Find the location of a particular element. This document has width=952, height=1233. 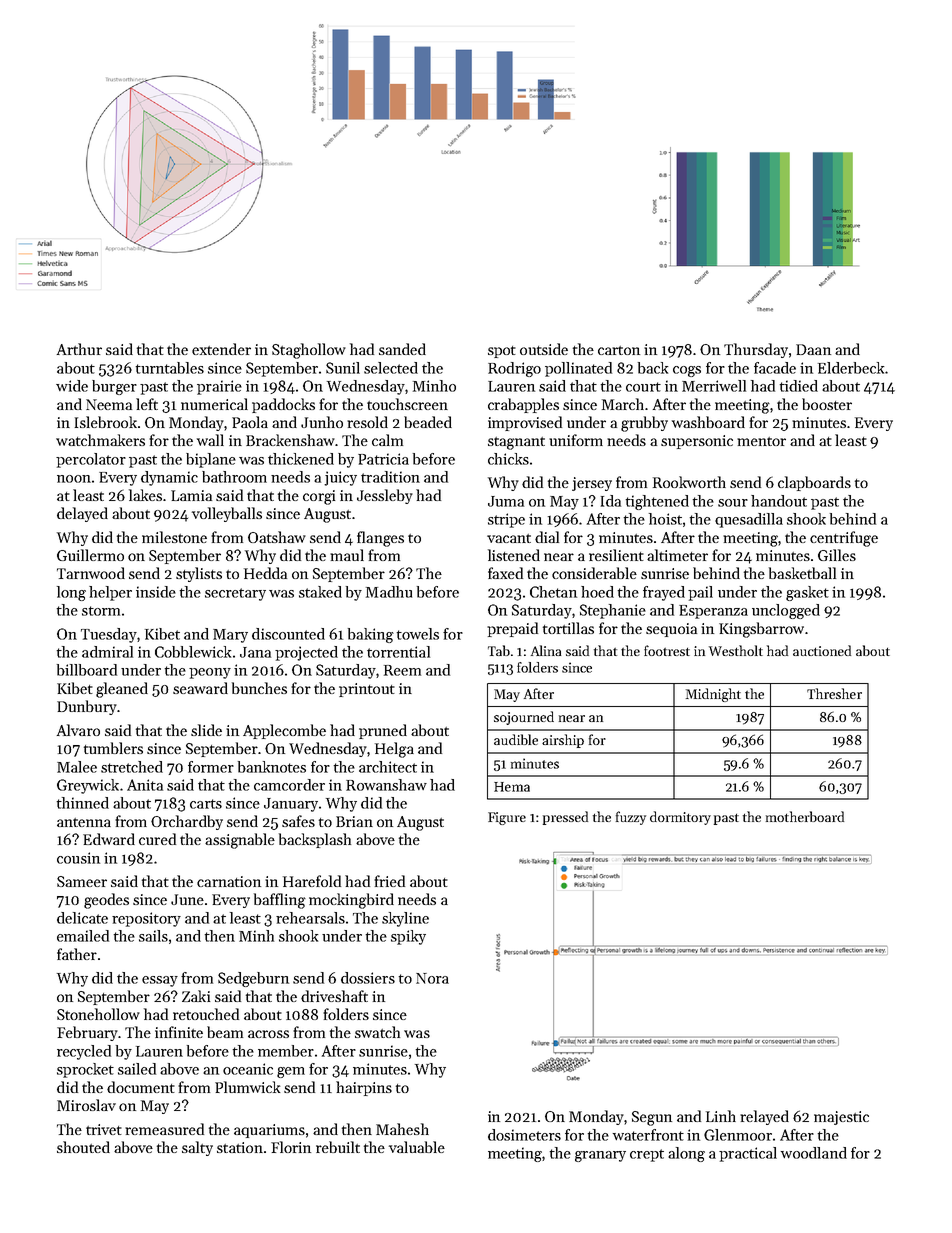

Chetan is located at coordinates (553, 592).
